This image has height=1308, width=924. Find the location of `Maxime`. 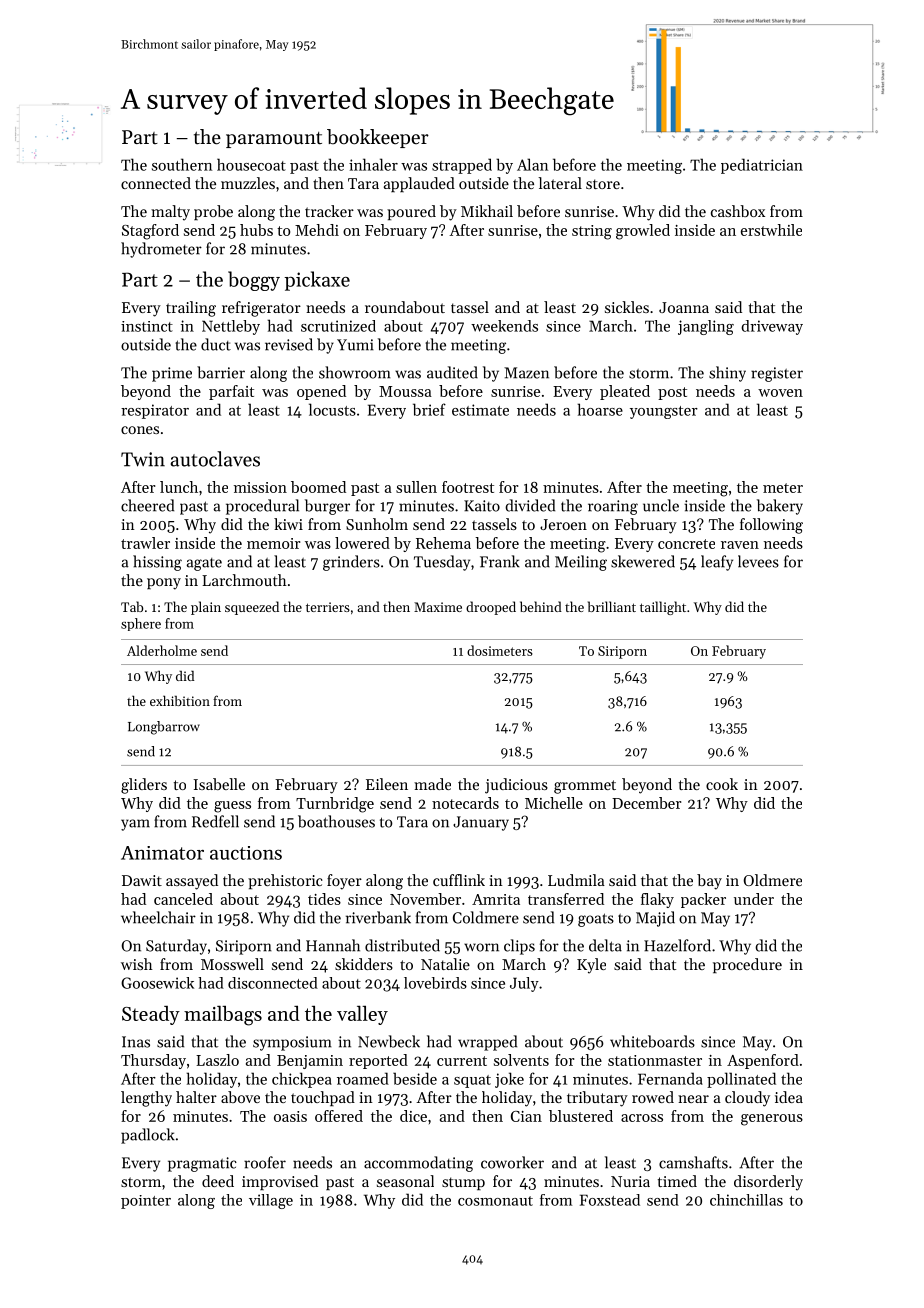

Maxime is located at coordinates (438, 607).
